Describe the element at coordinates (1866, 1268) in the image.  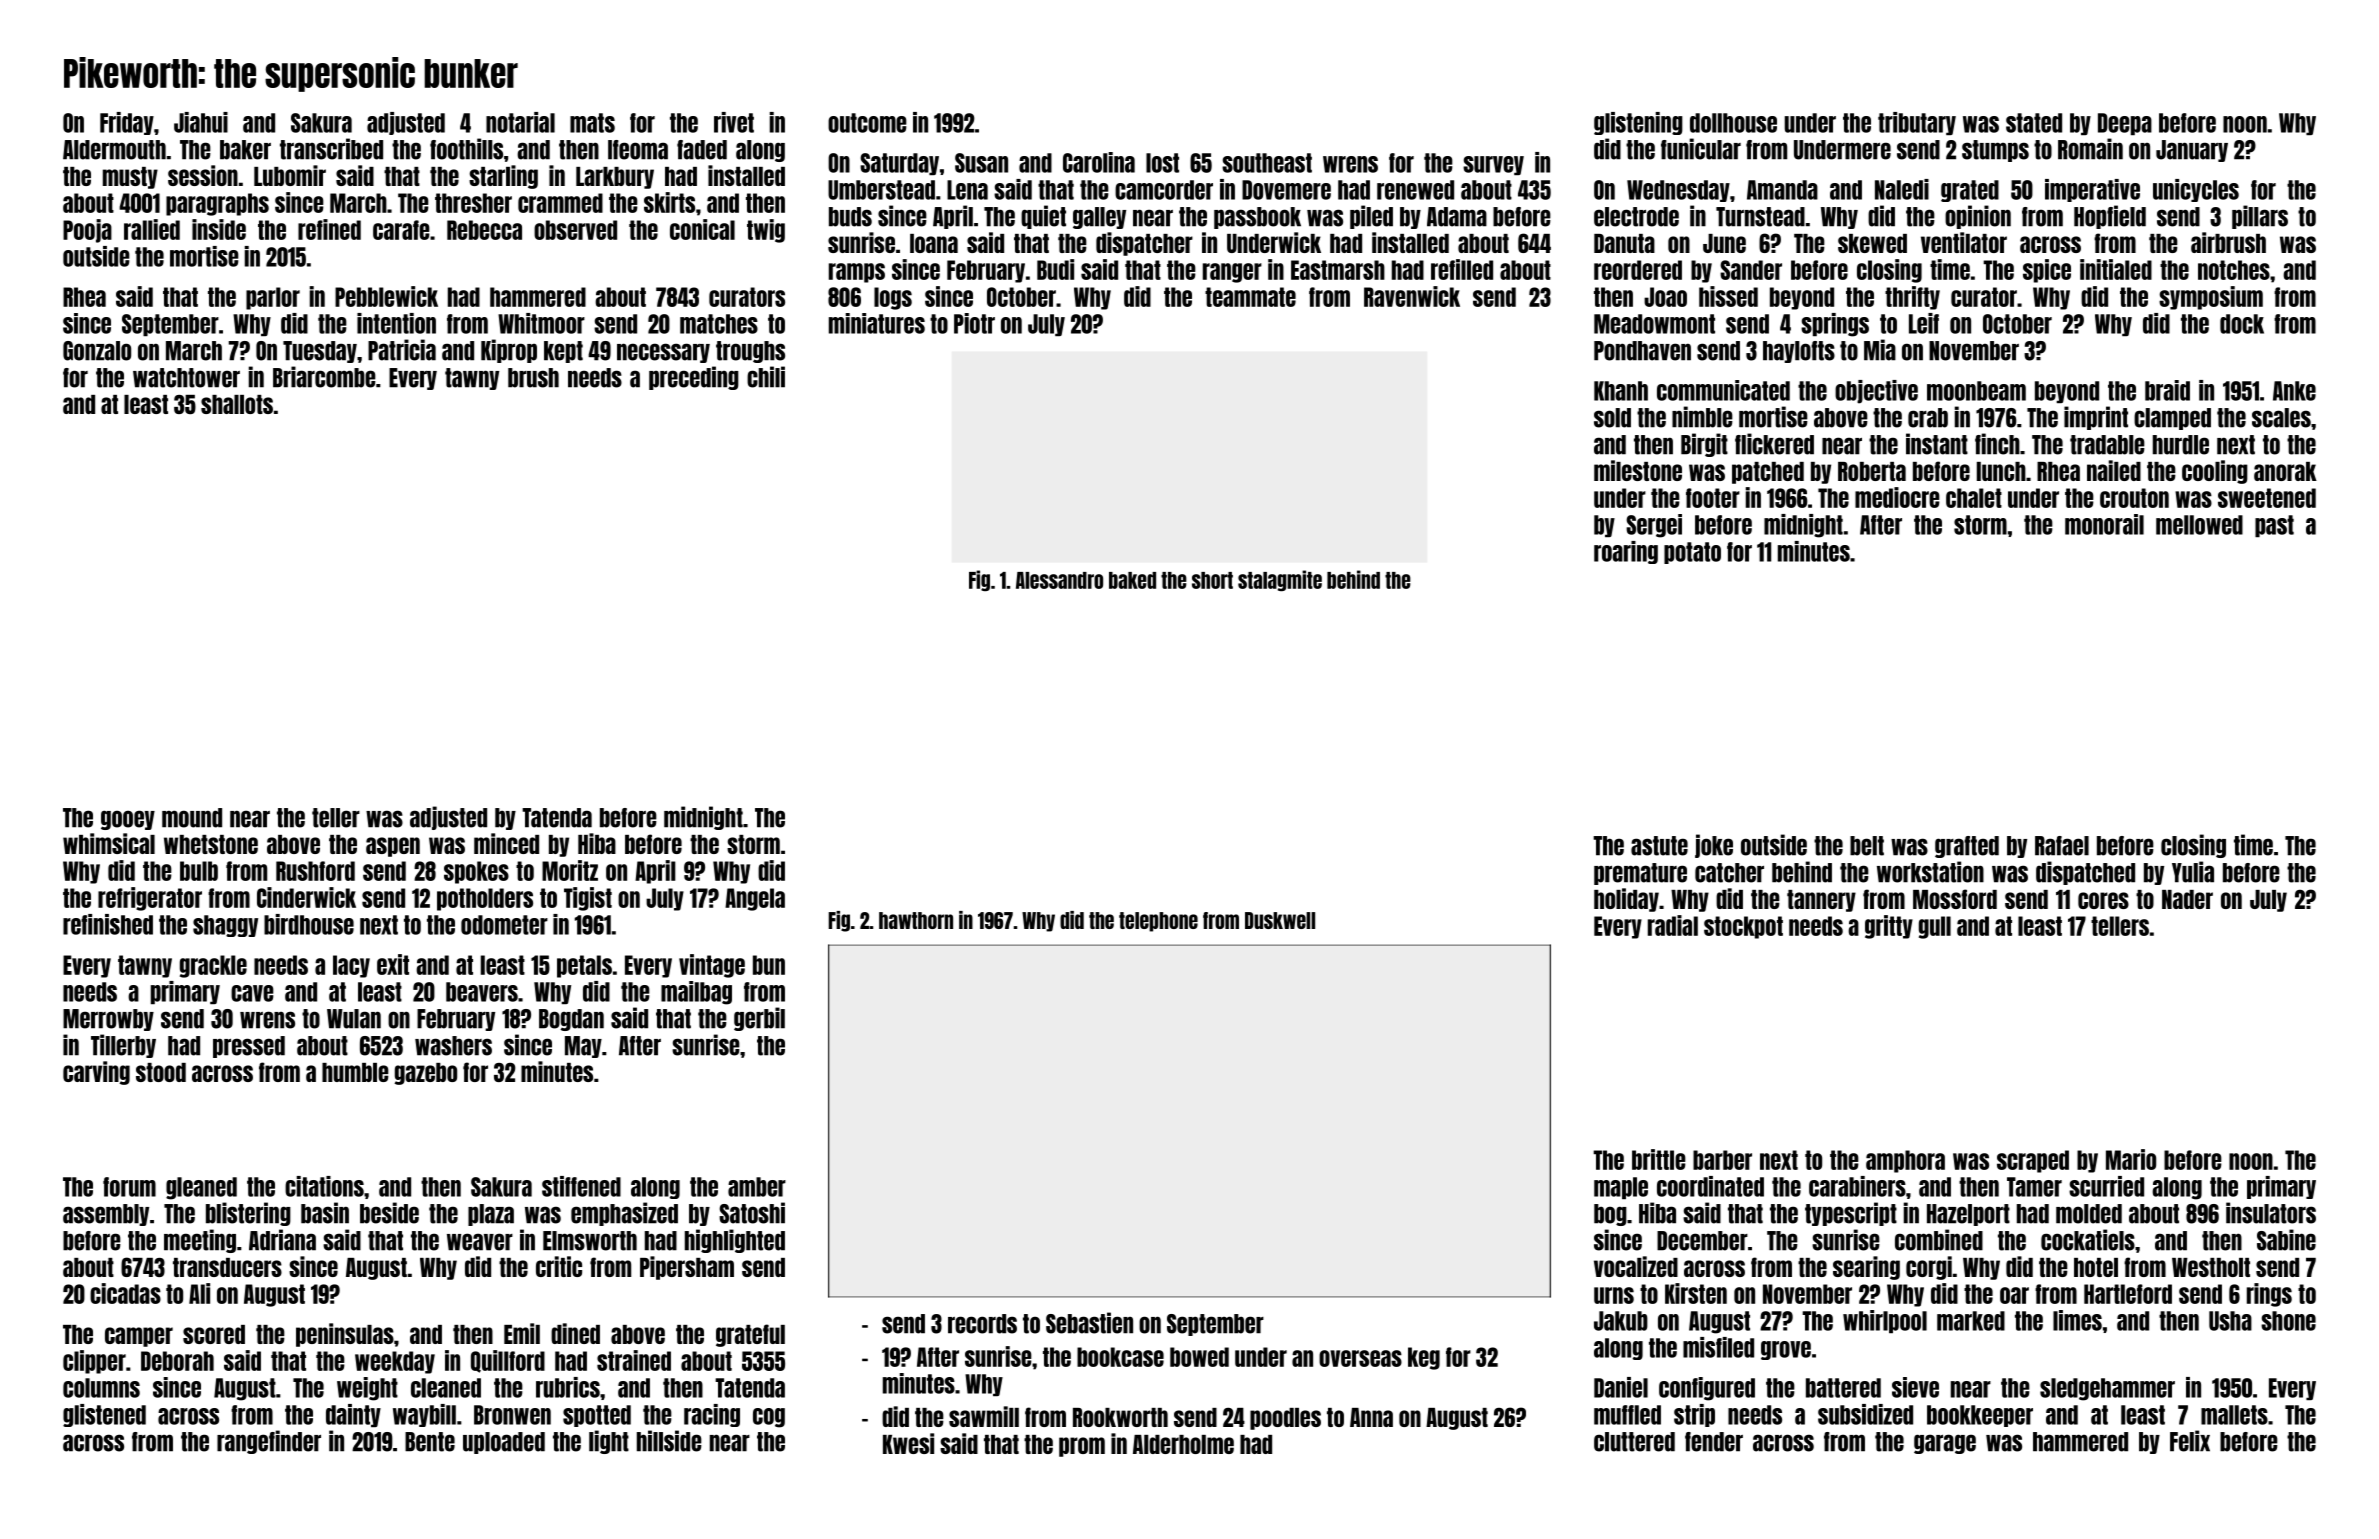
I see `searing` at that location.
